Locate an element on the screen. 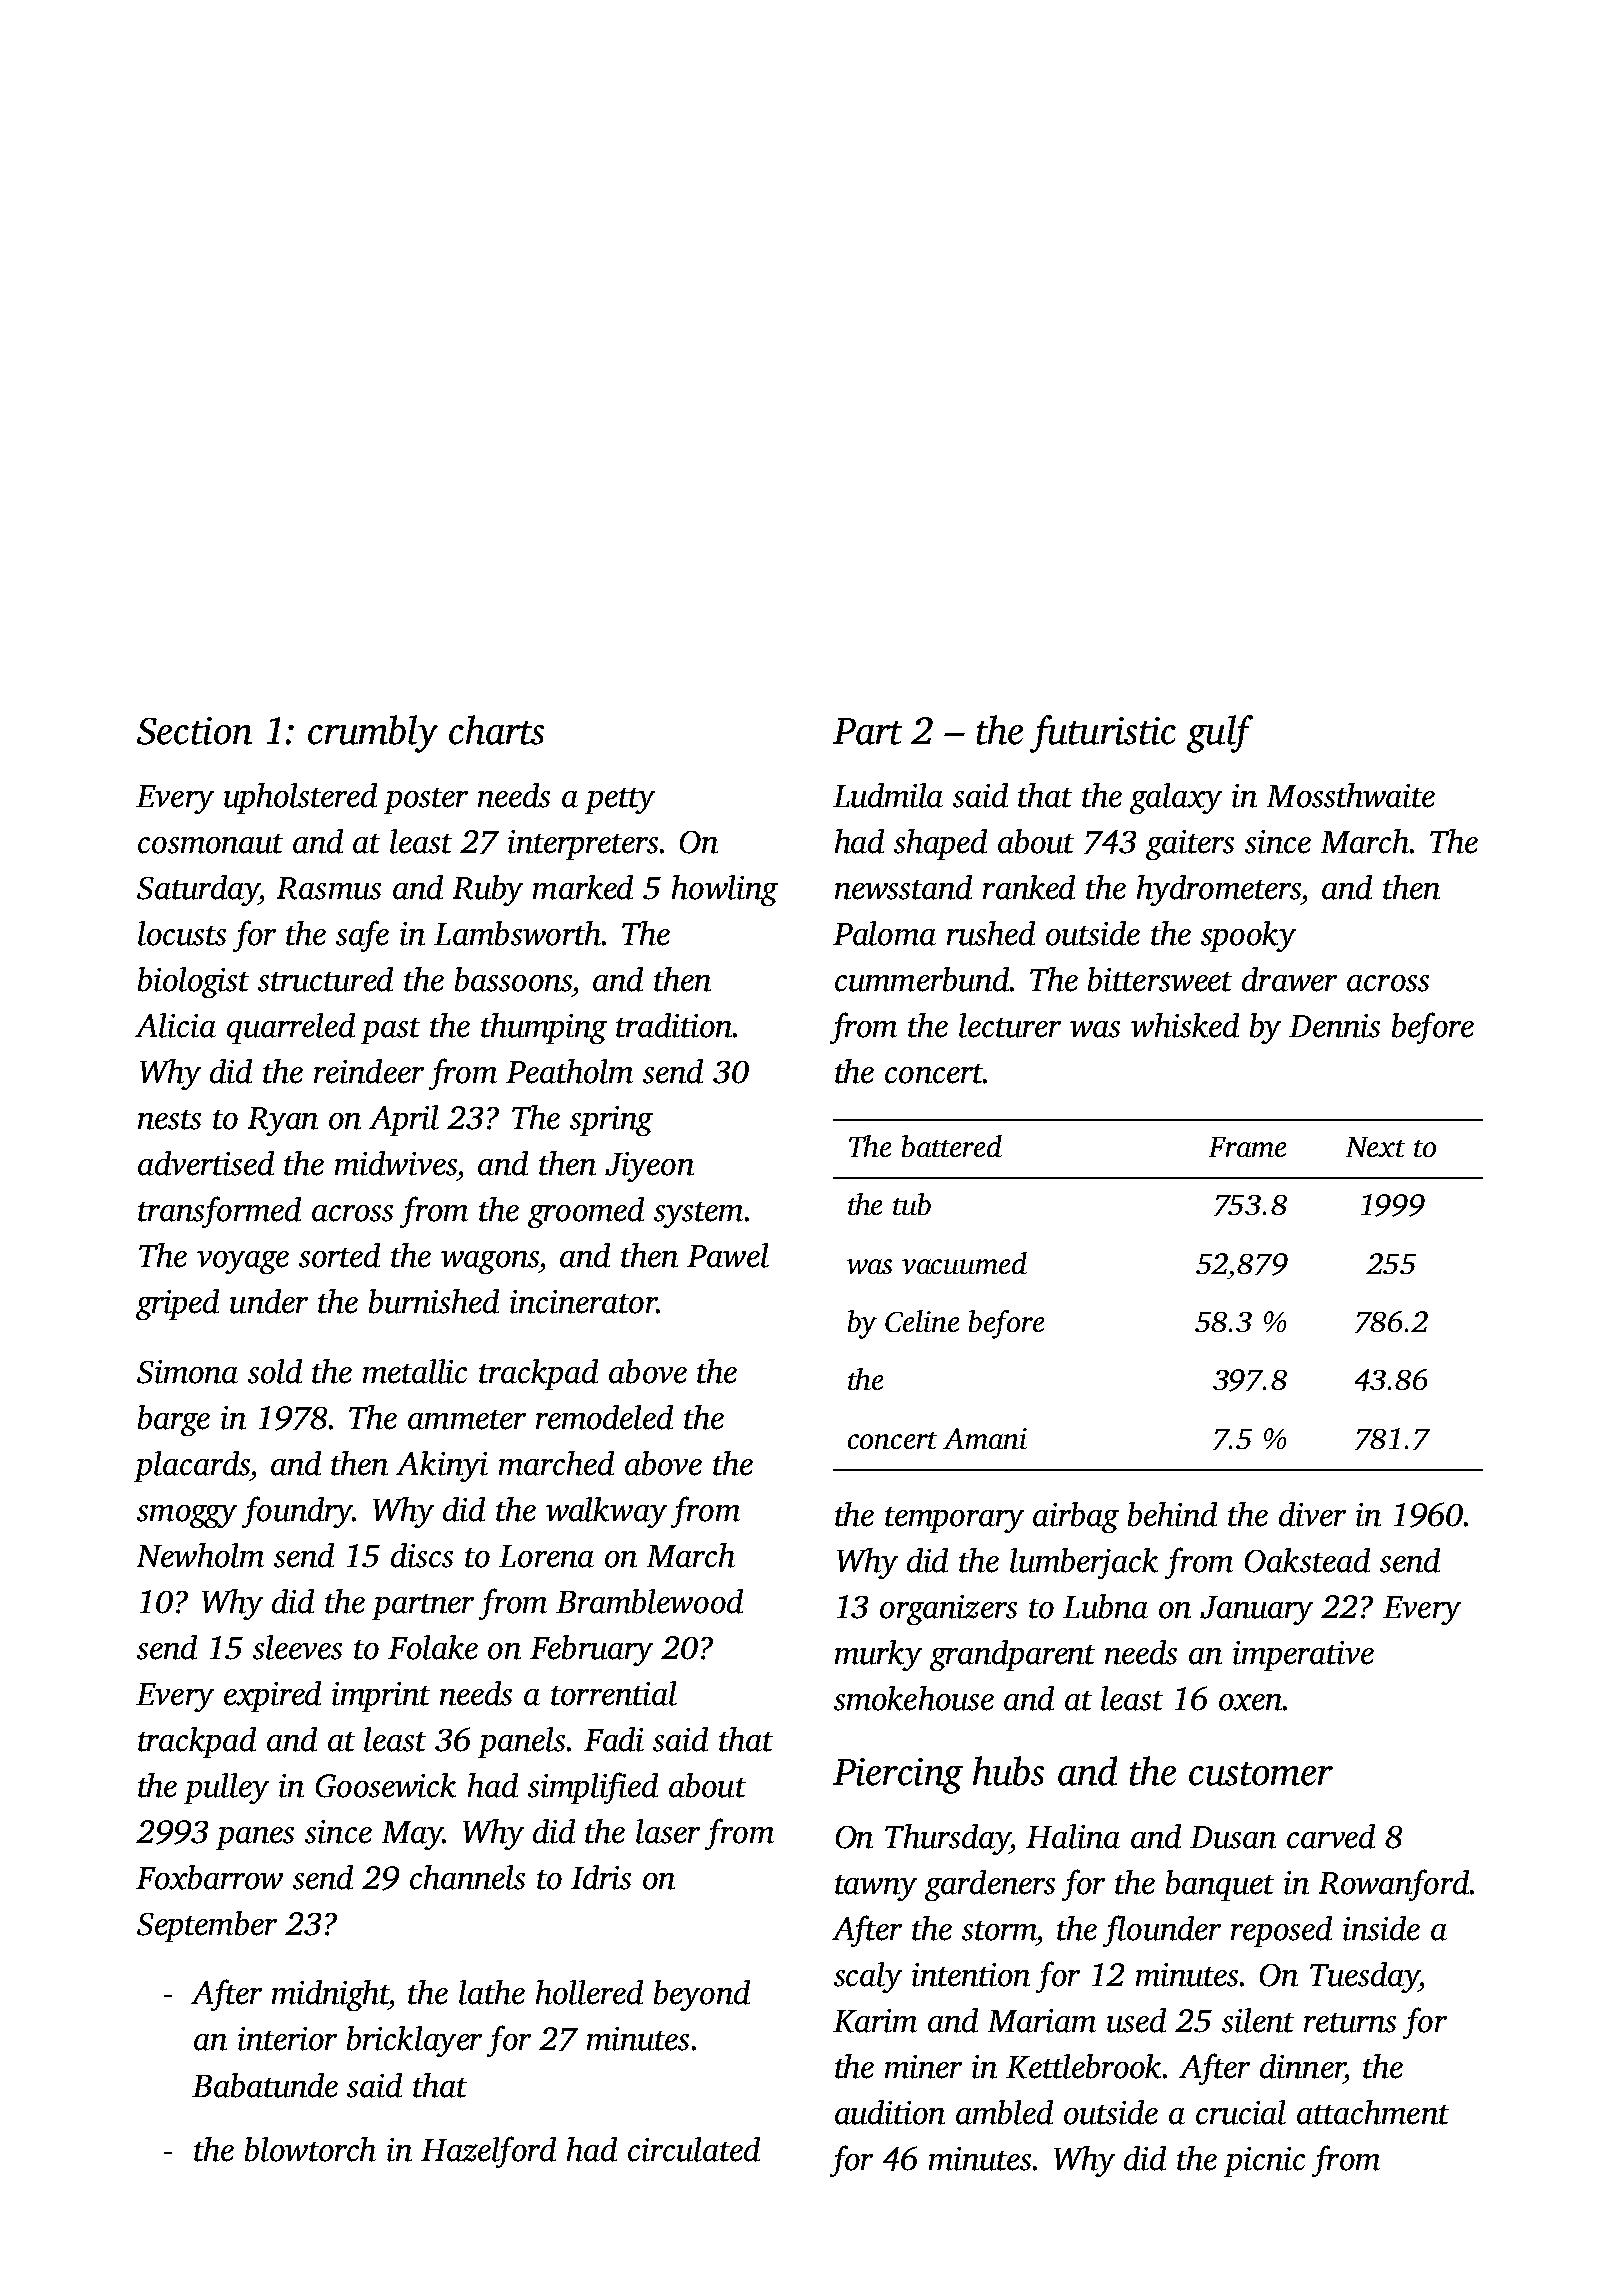 This screenshot has height=2292, width=1620. Frame is located at coordinates (1247, 1147).
